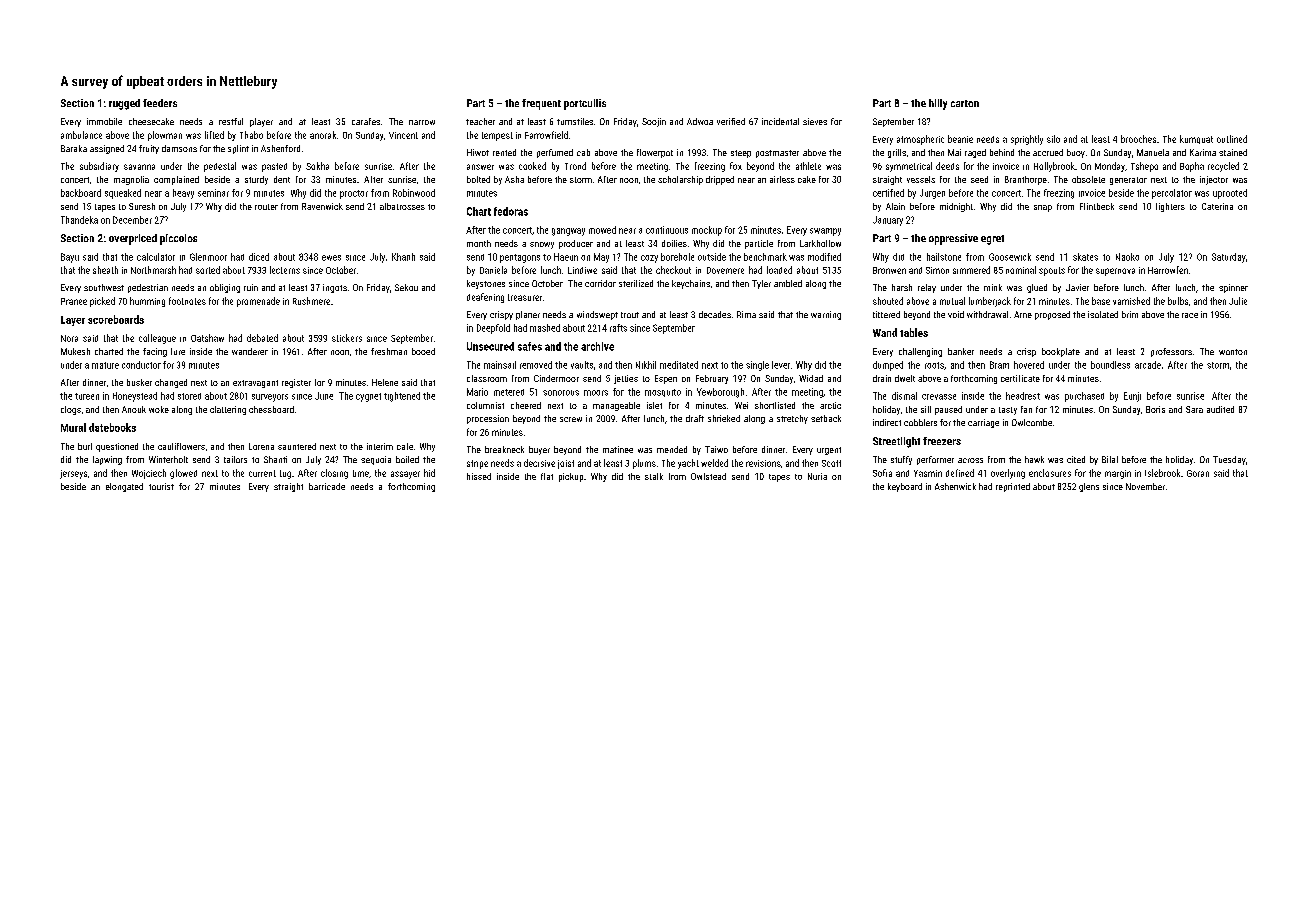 This screenshot has width=1308, height=924. What do you see at coordinates (566, 257) in the screenshot?
I see `Haeun` at bounding box center [566, 257].
